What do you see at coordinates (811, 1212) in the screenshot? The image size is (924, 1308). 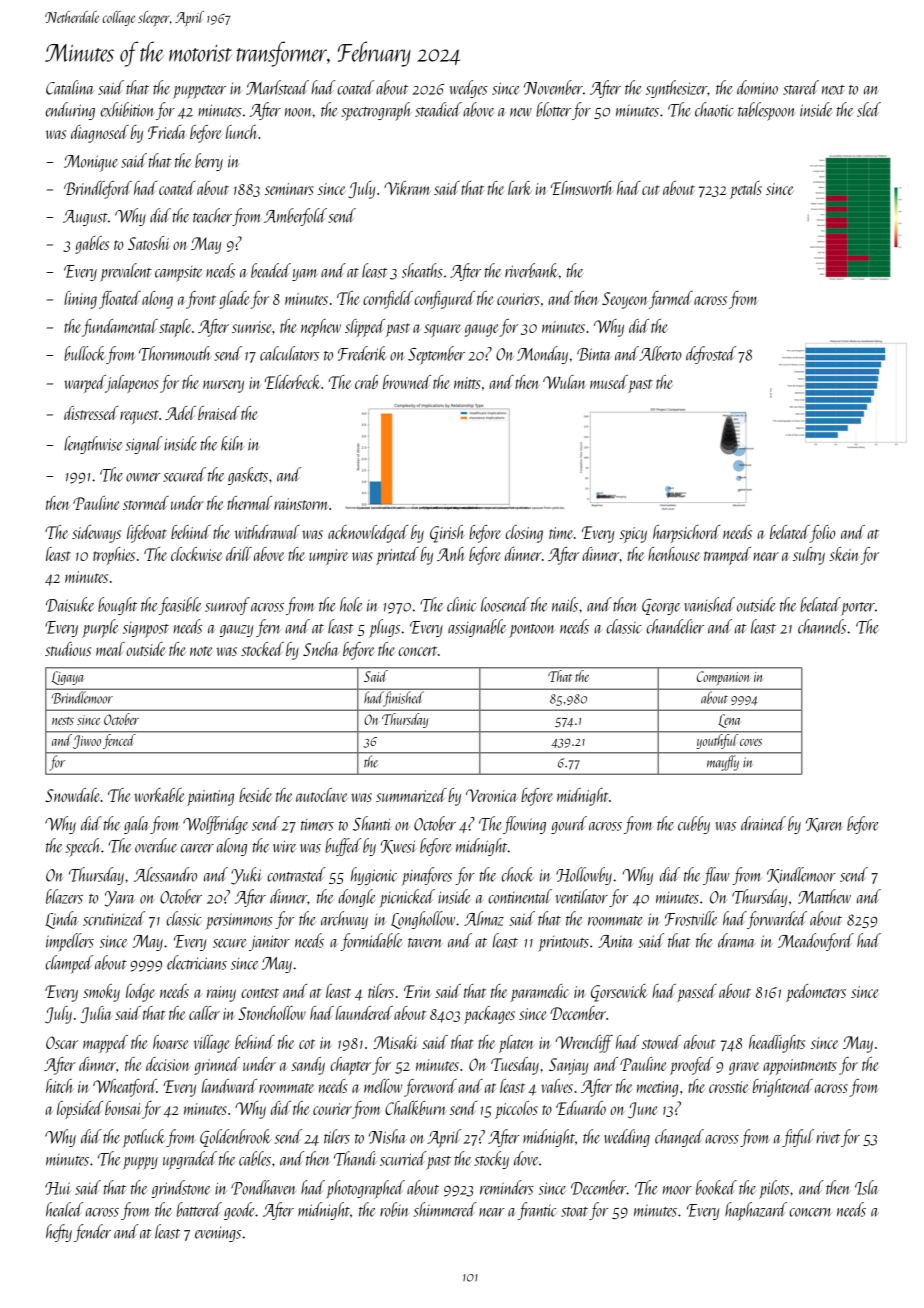 I see `concern` at bounding box center [811, 1212].
